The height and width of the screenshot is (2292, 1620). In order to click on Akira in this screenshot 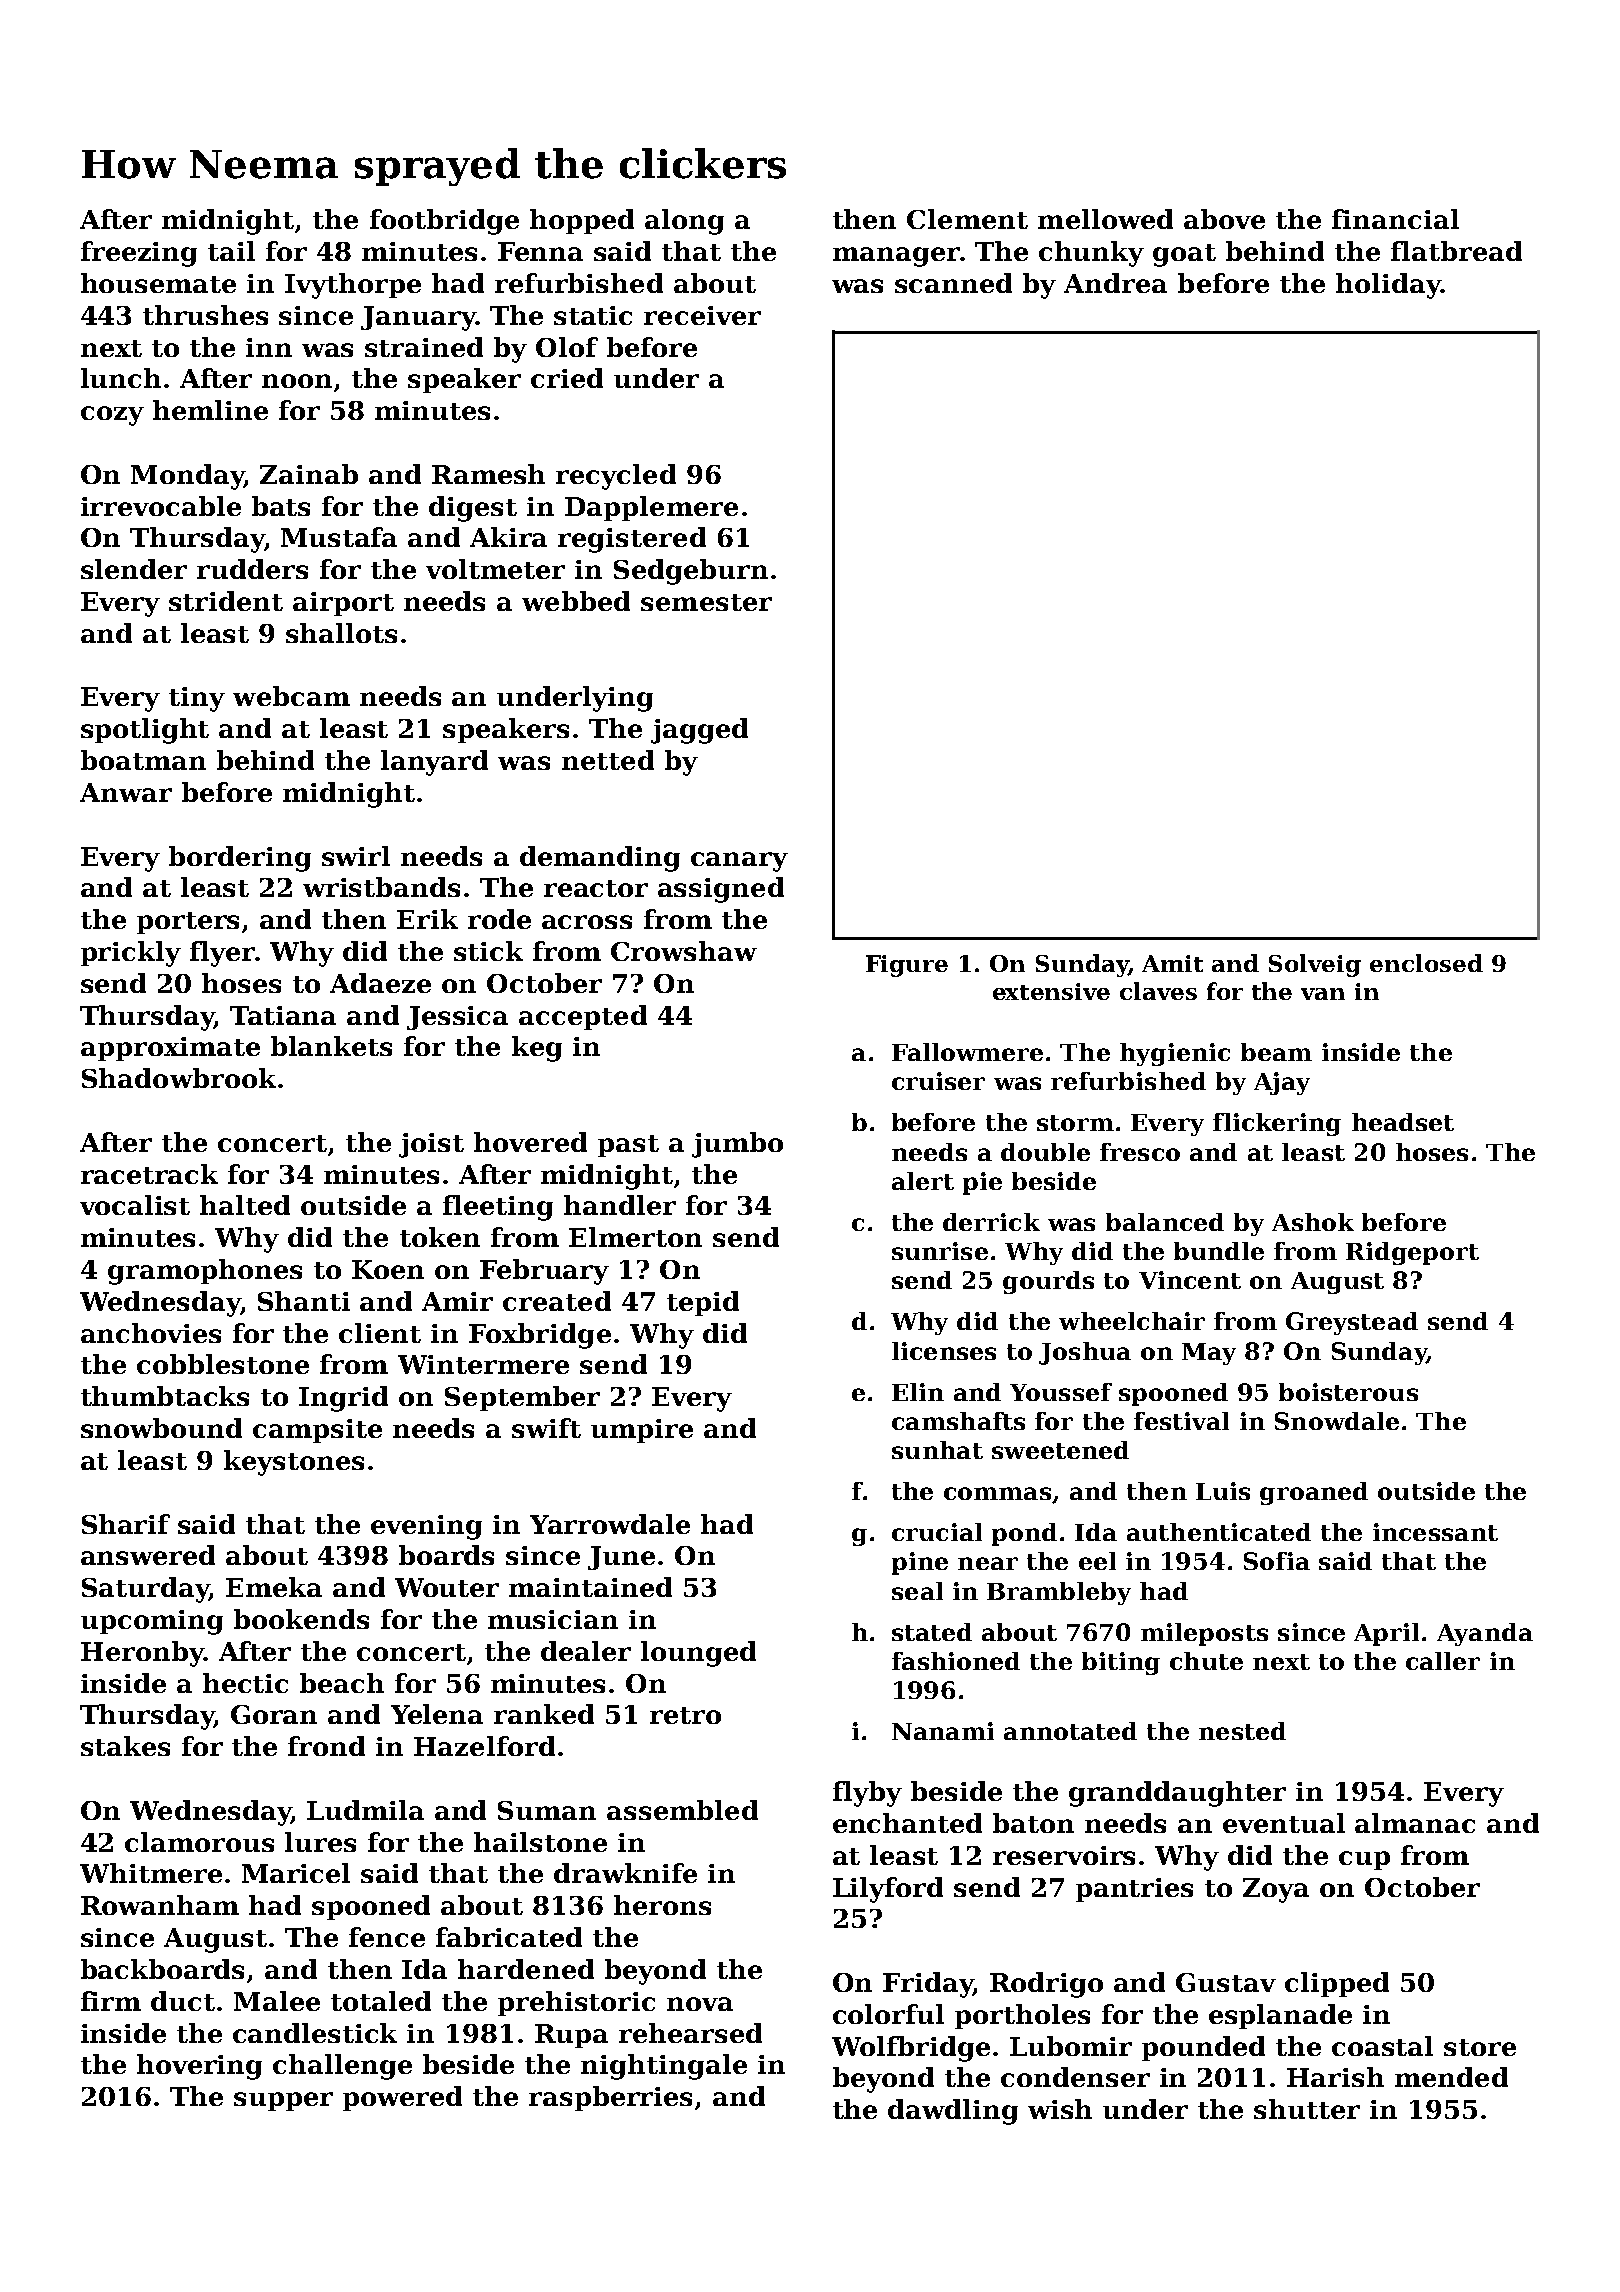, I will do `click(508, 537)`.
